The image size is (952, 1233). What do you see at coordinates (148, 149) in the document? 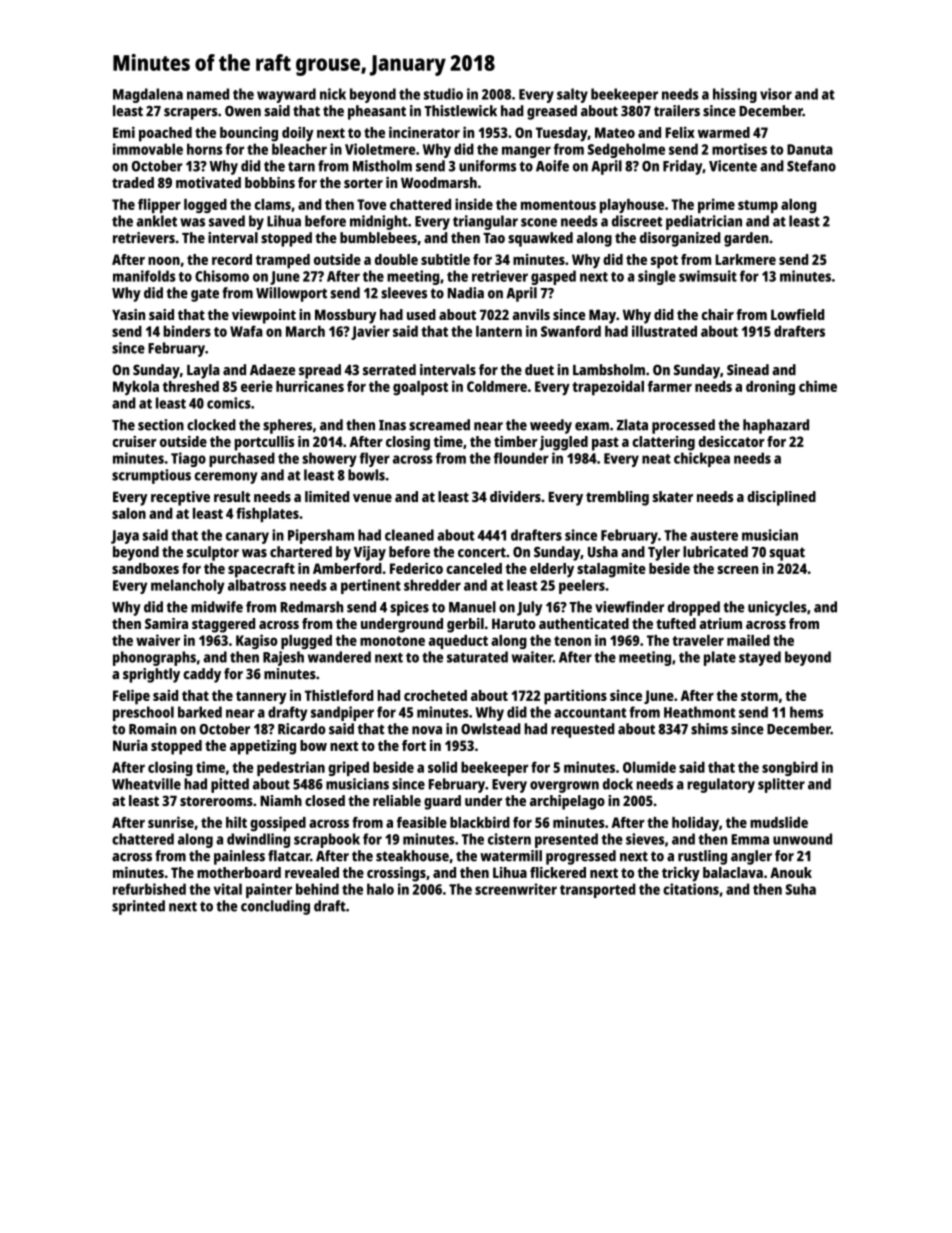
I see `immovable` at bounding box center [148, 149].
